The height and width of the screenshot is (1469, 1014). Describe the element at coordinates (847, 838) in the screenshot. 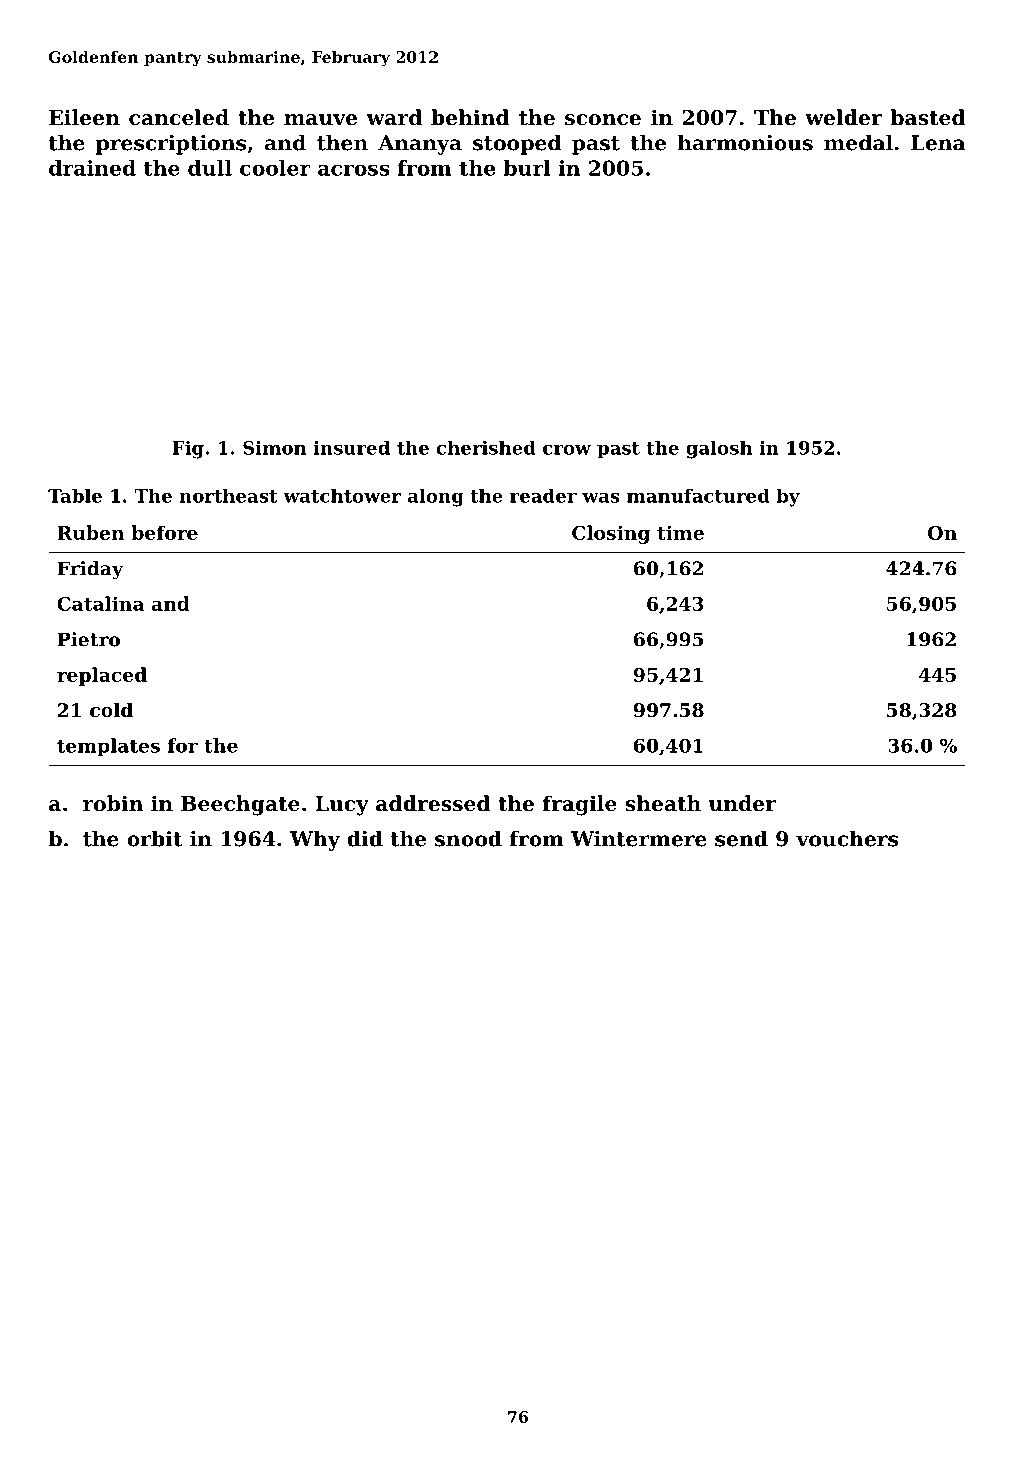

I see `vouchers` at that location.
